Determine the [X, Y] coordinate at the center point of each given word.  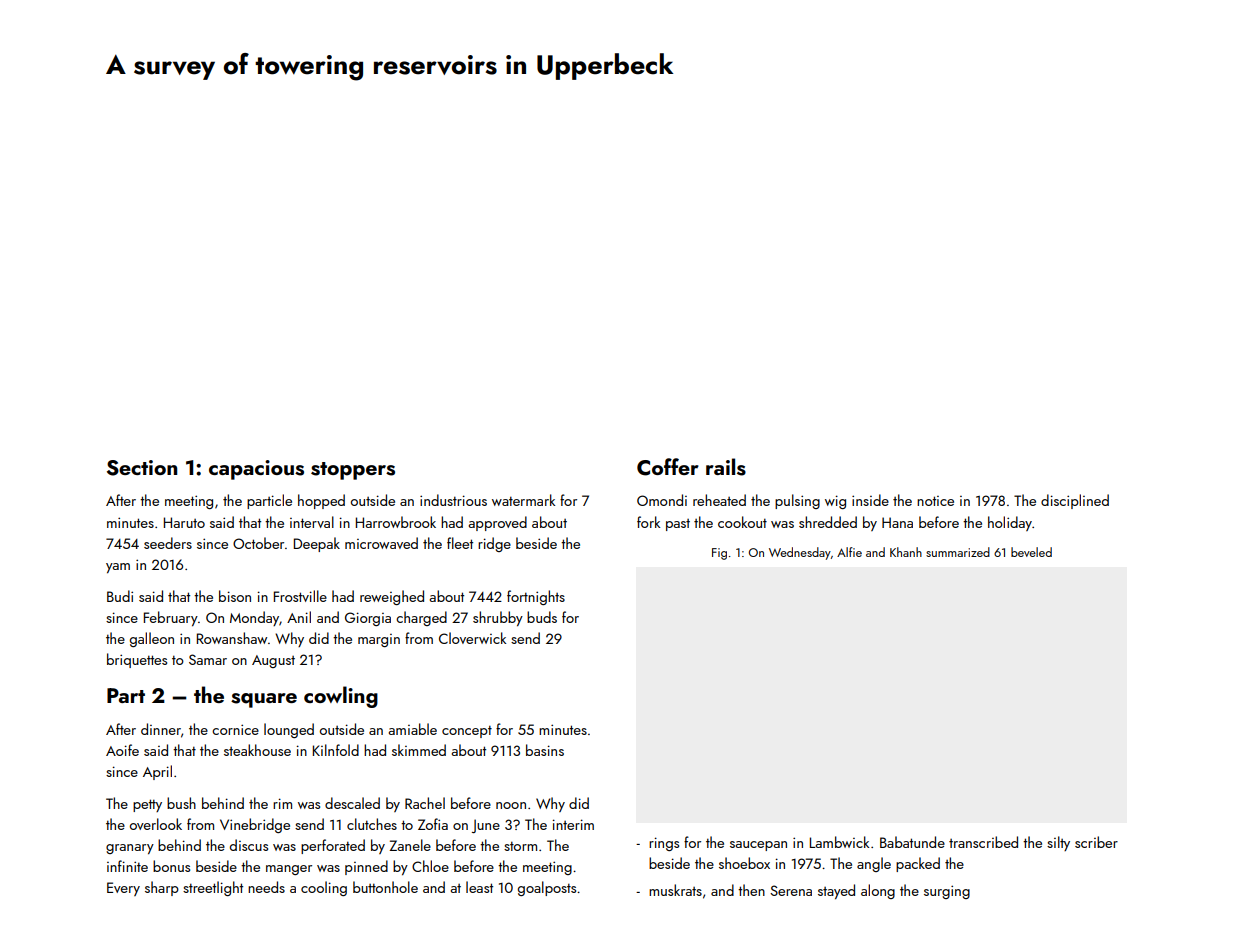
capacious [256, 470]
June [486, 826]
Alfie [849, 552]
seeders [168, 543]
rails [726, 467]
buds [542, 617]
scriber [1096, 842]
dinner [161, 729]
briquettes [137, 660]
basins [545, 750]
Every [123, 889]
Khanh [906, 552]
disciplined [1075, 501]
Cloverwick [472, 638]
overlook [156, 824]
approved [498, 523]
